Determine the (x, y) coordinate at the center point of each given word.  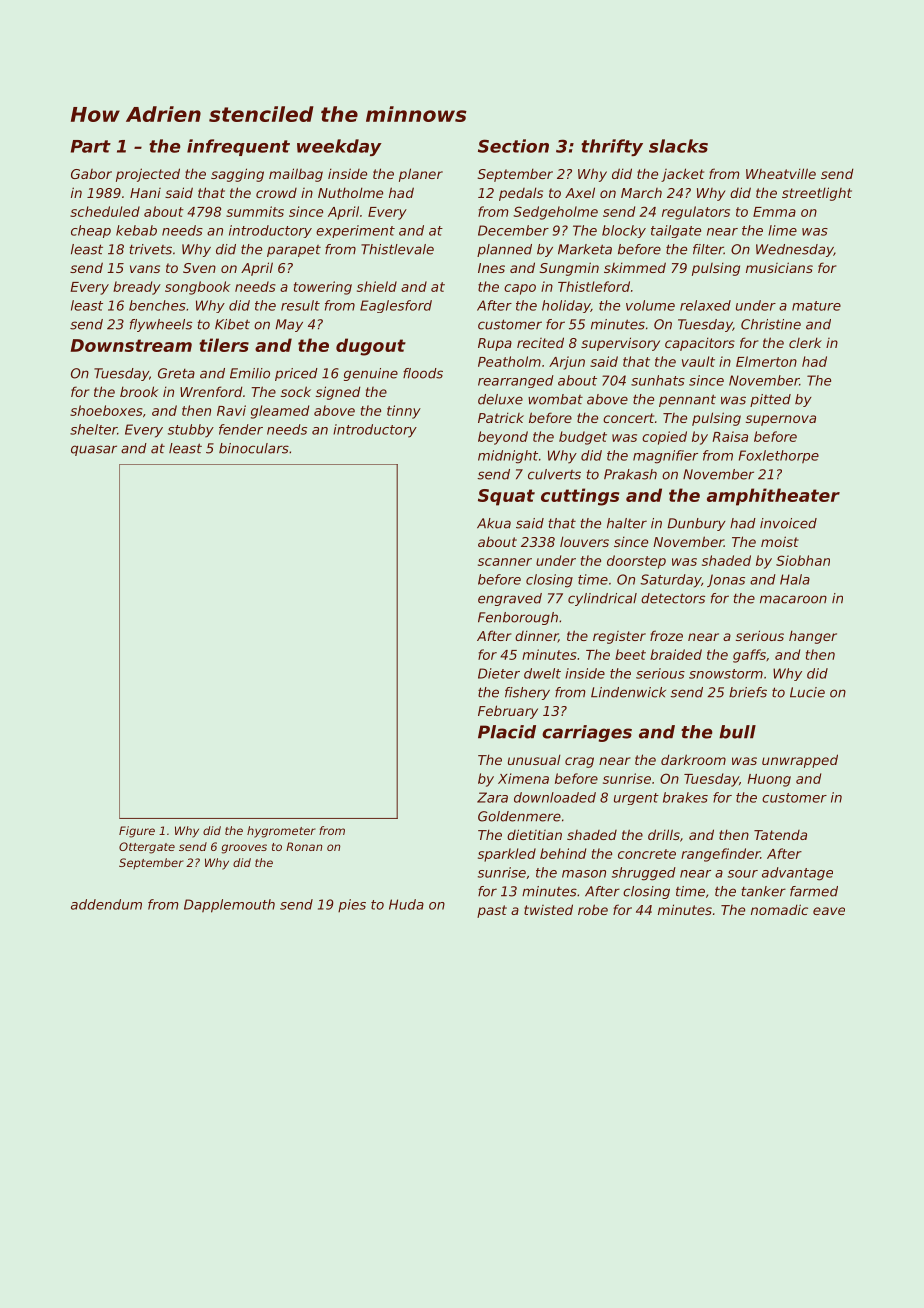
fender (241, 429)
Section (513, 146)
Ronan (304, 846)
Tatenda (780, 835)
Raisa (730, 436)
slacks (678, 146)
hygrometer (281, 832)
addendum (106, 904)
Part (91, 146)
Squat (506, 497)
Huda (406, 904)
